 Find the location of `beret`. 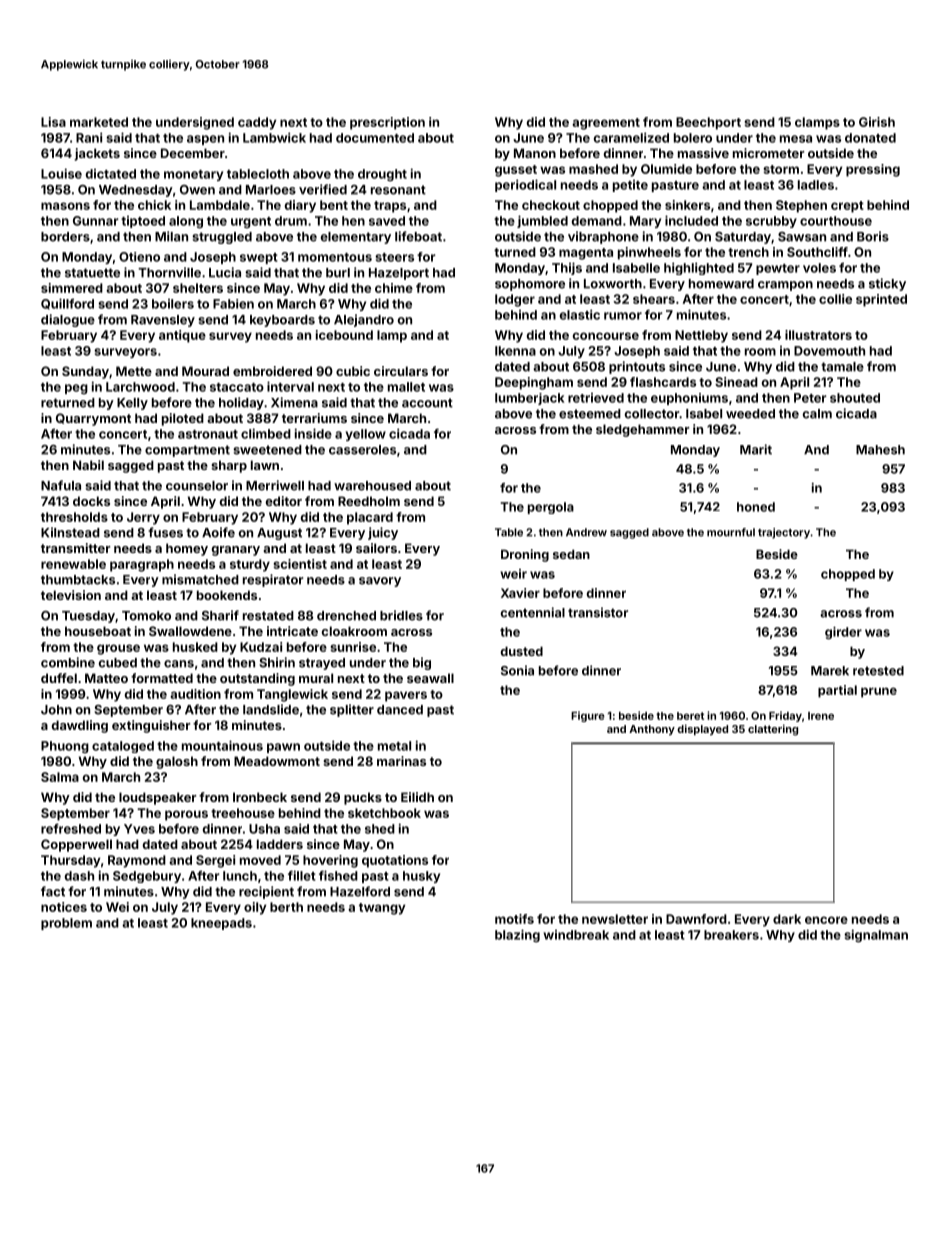

beret is located at coordinates (690, 716).
